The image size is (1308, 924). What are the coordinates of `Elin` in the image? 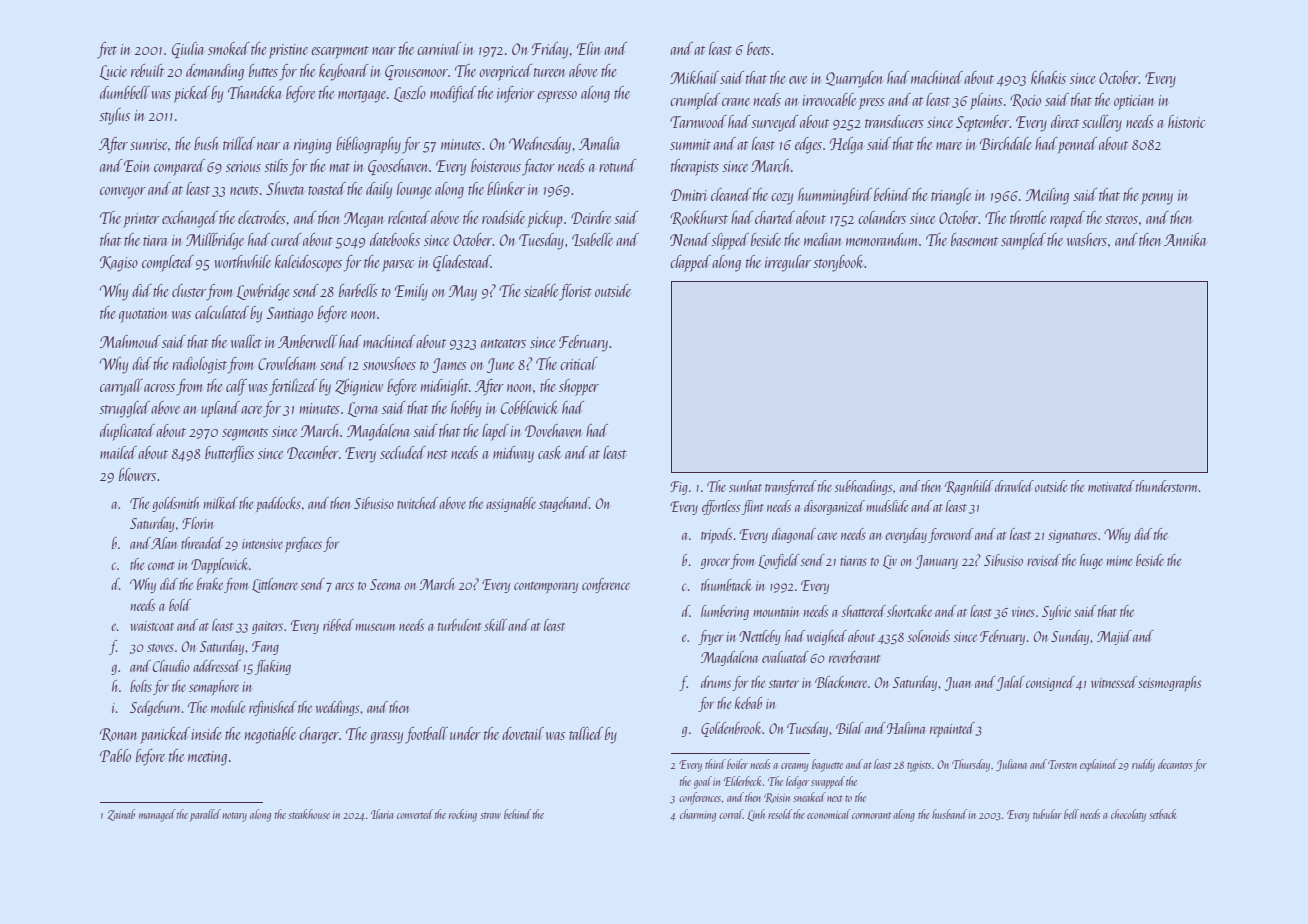 It's located at (589, 48).
